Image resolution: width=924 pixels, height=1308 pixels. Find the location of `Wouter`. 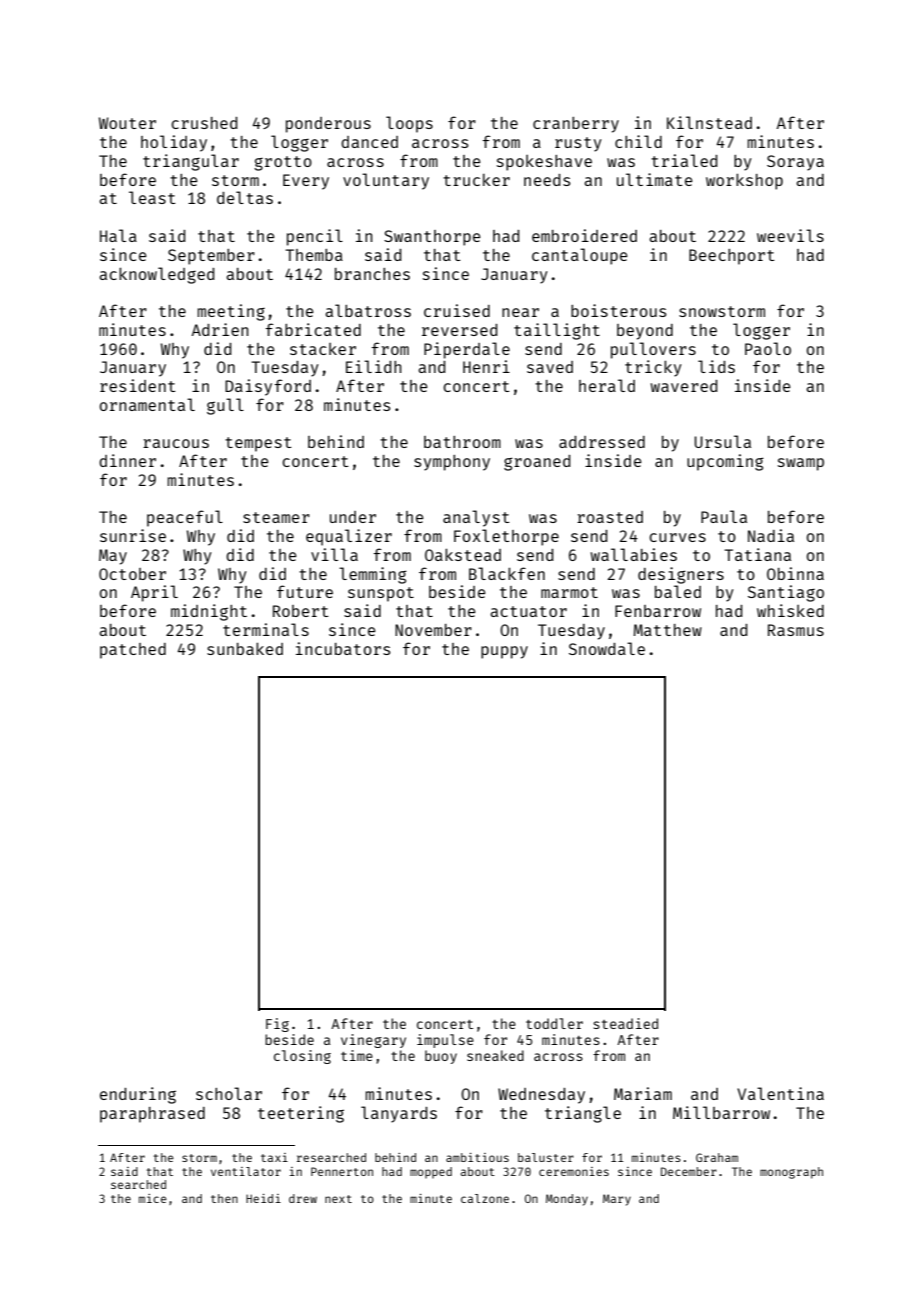

Wouter is located at coordinates (127, 123).
